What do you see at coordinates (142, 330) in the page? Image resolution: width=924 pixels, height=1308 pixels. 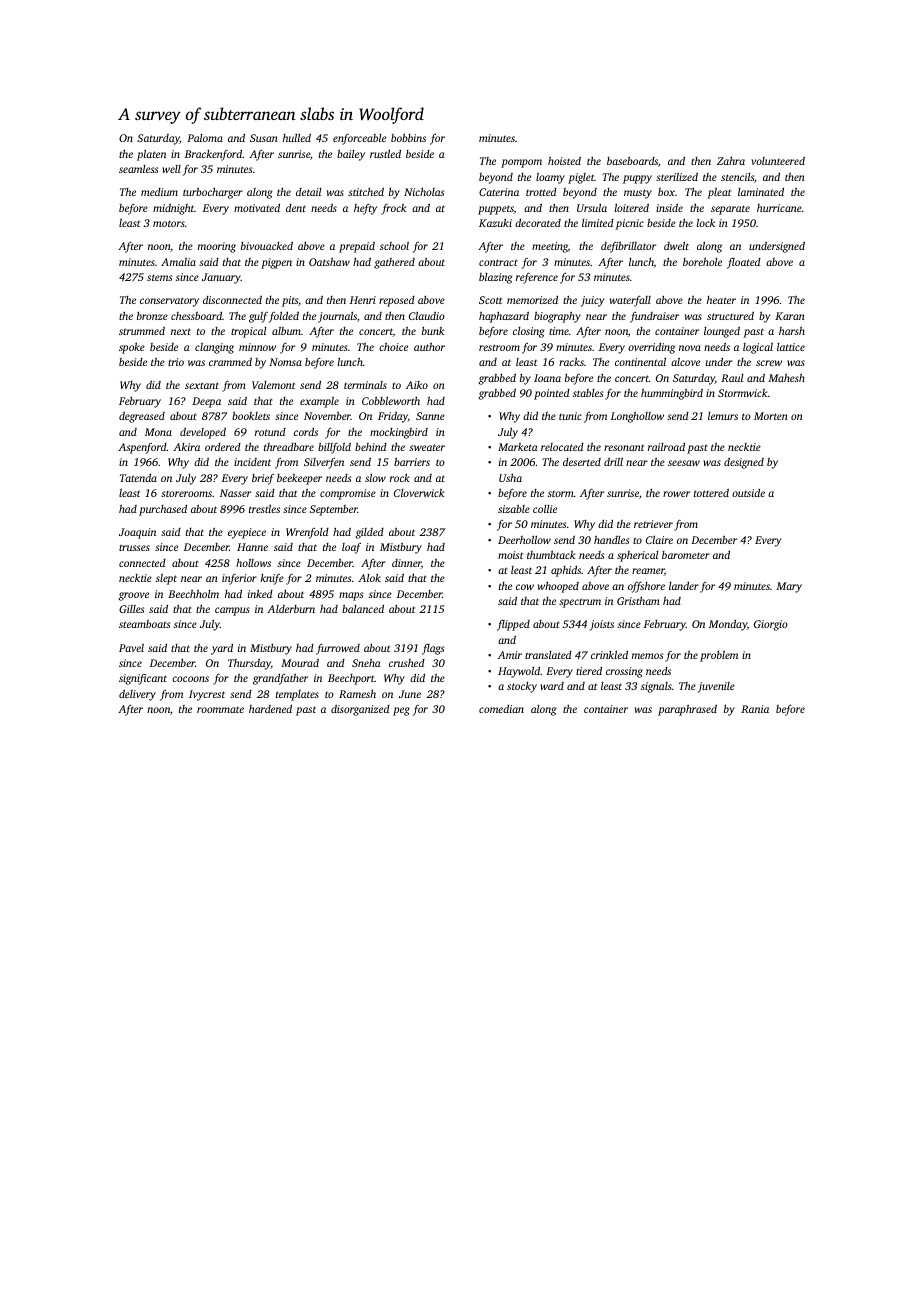 I see `strummed` at bounding box center [142, 330].
